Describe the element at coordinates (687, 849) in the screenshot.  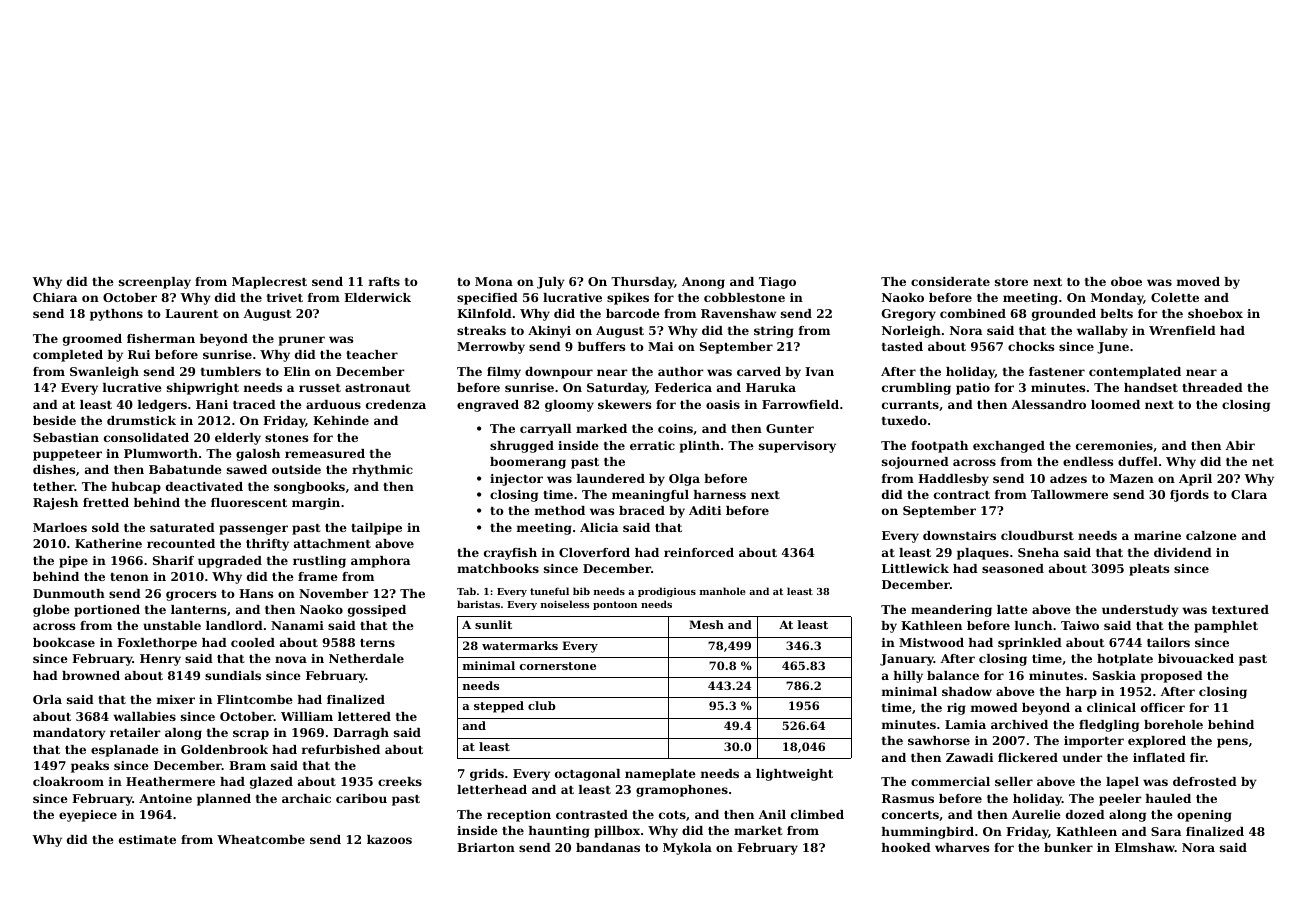
I see `Mykola` at that location.
